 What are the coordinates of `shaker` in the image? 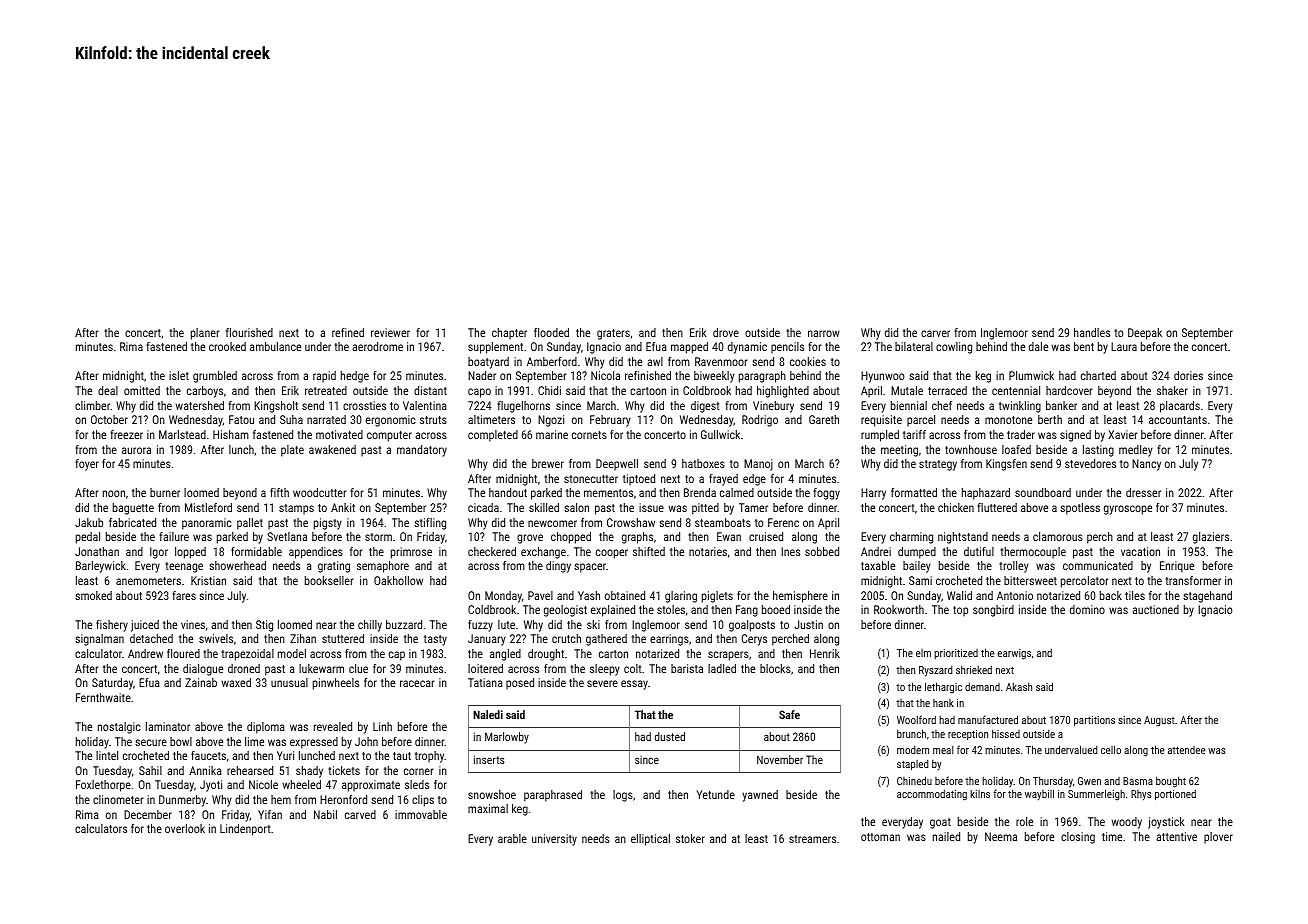 It's located at (1172, 390).
